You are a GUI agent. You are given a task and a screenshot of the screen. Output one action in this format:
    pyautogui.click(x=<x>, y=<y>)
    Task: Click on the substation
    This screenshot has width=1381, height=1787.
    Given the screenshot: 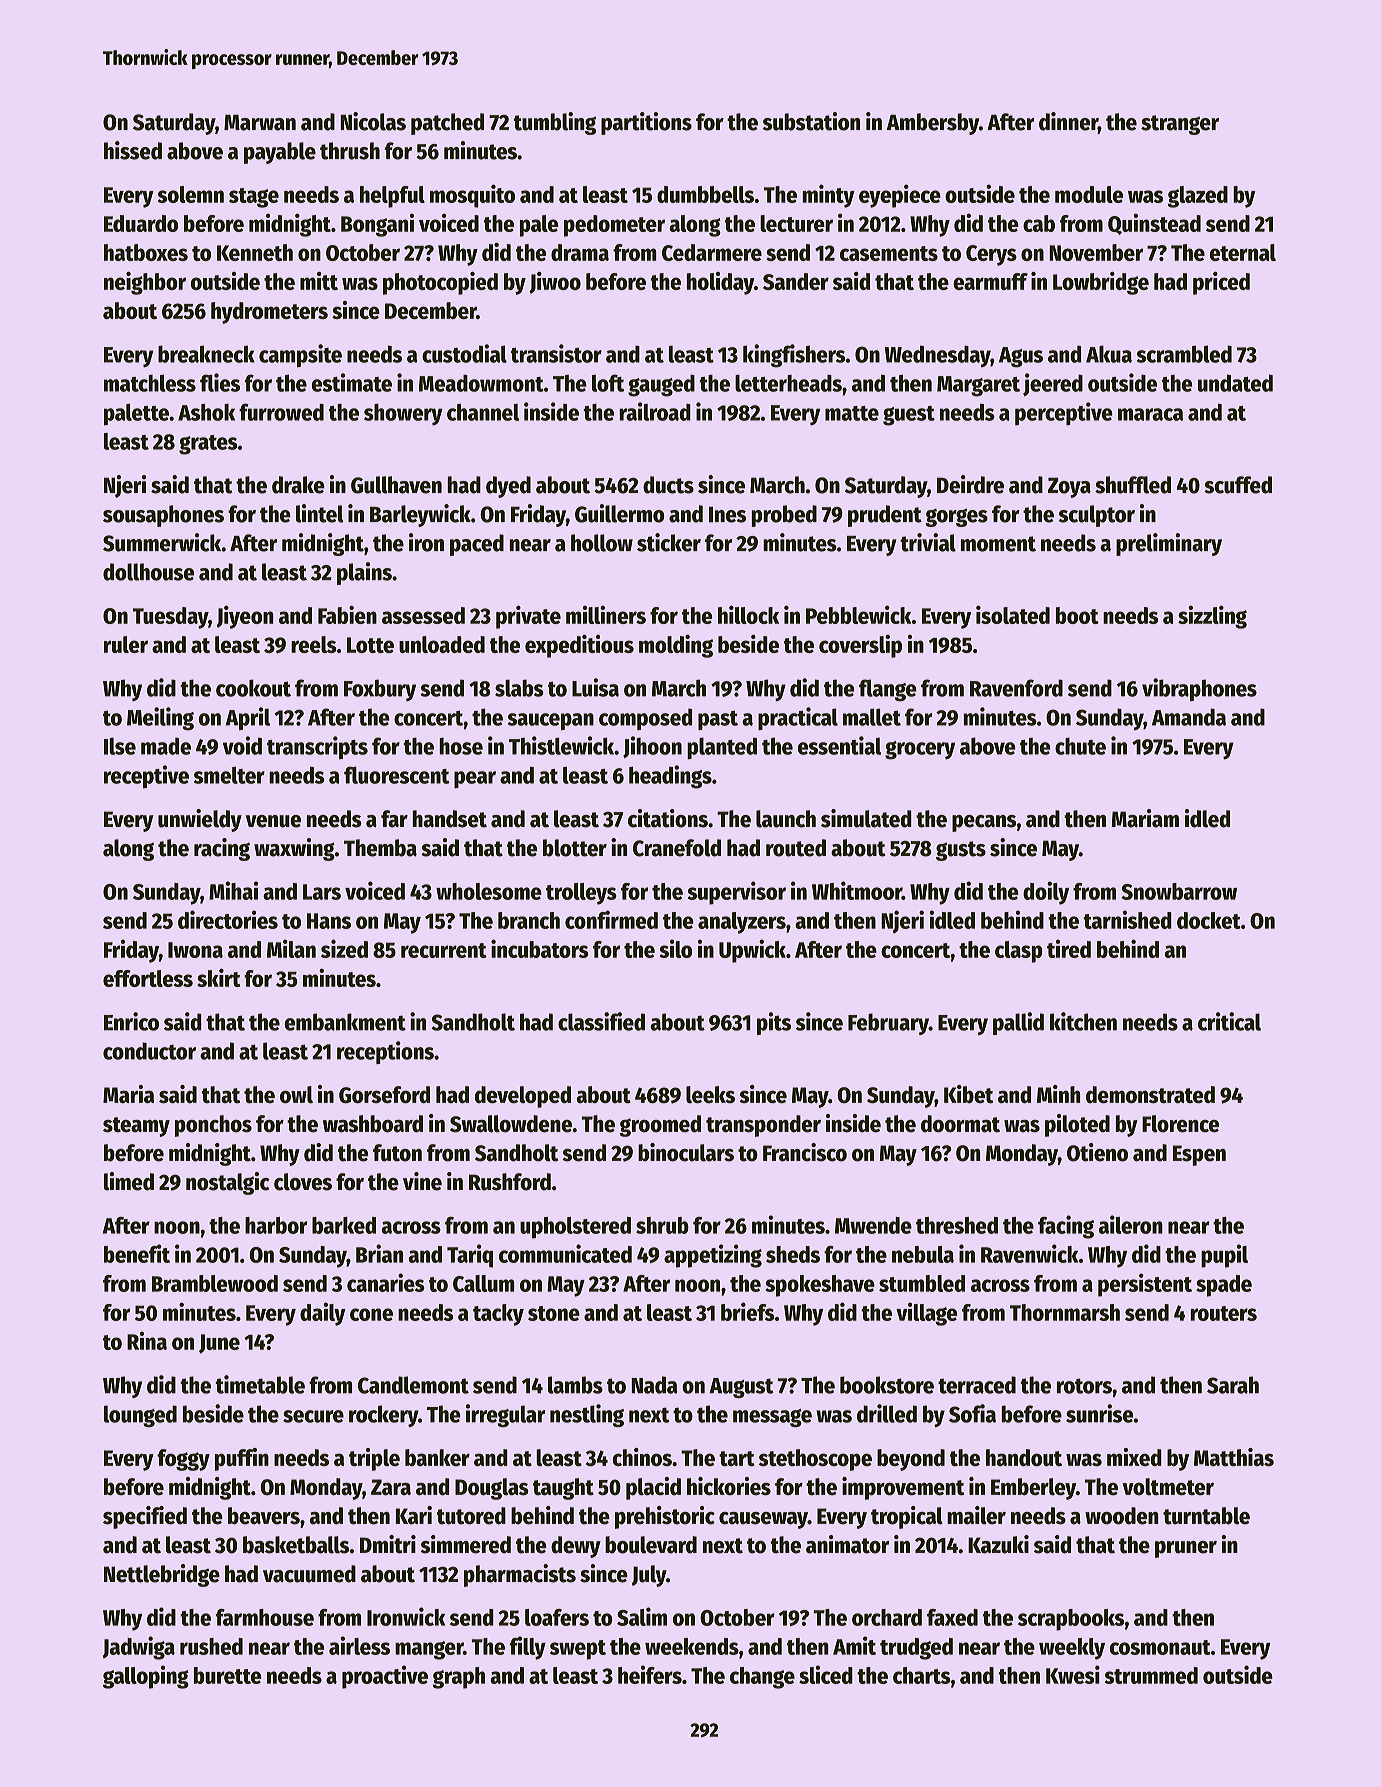 What is the action you would take?
    pyautogui.click(x=811, y=121)
